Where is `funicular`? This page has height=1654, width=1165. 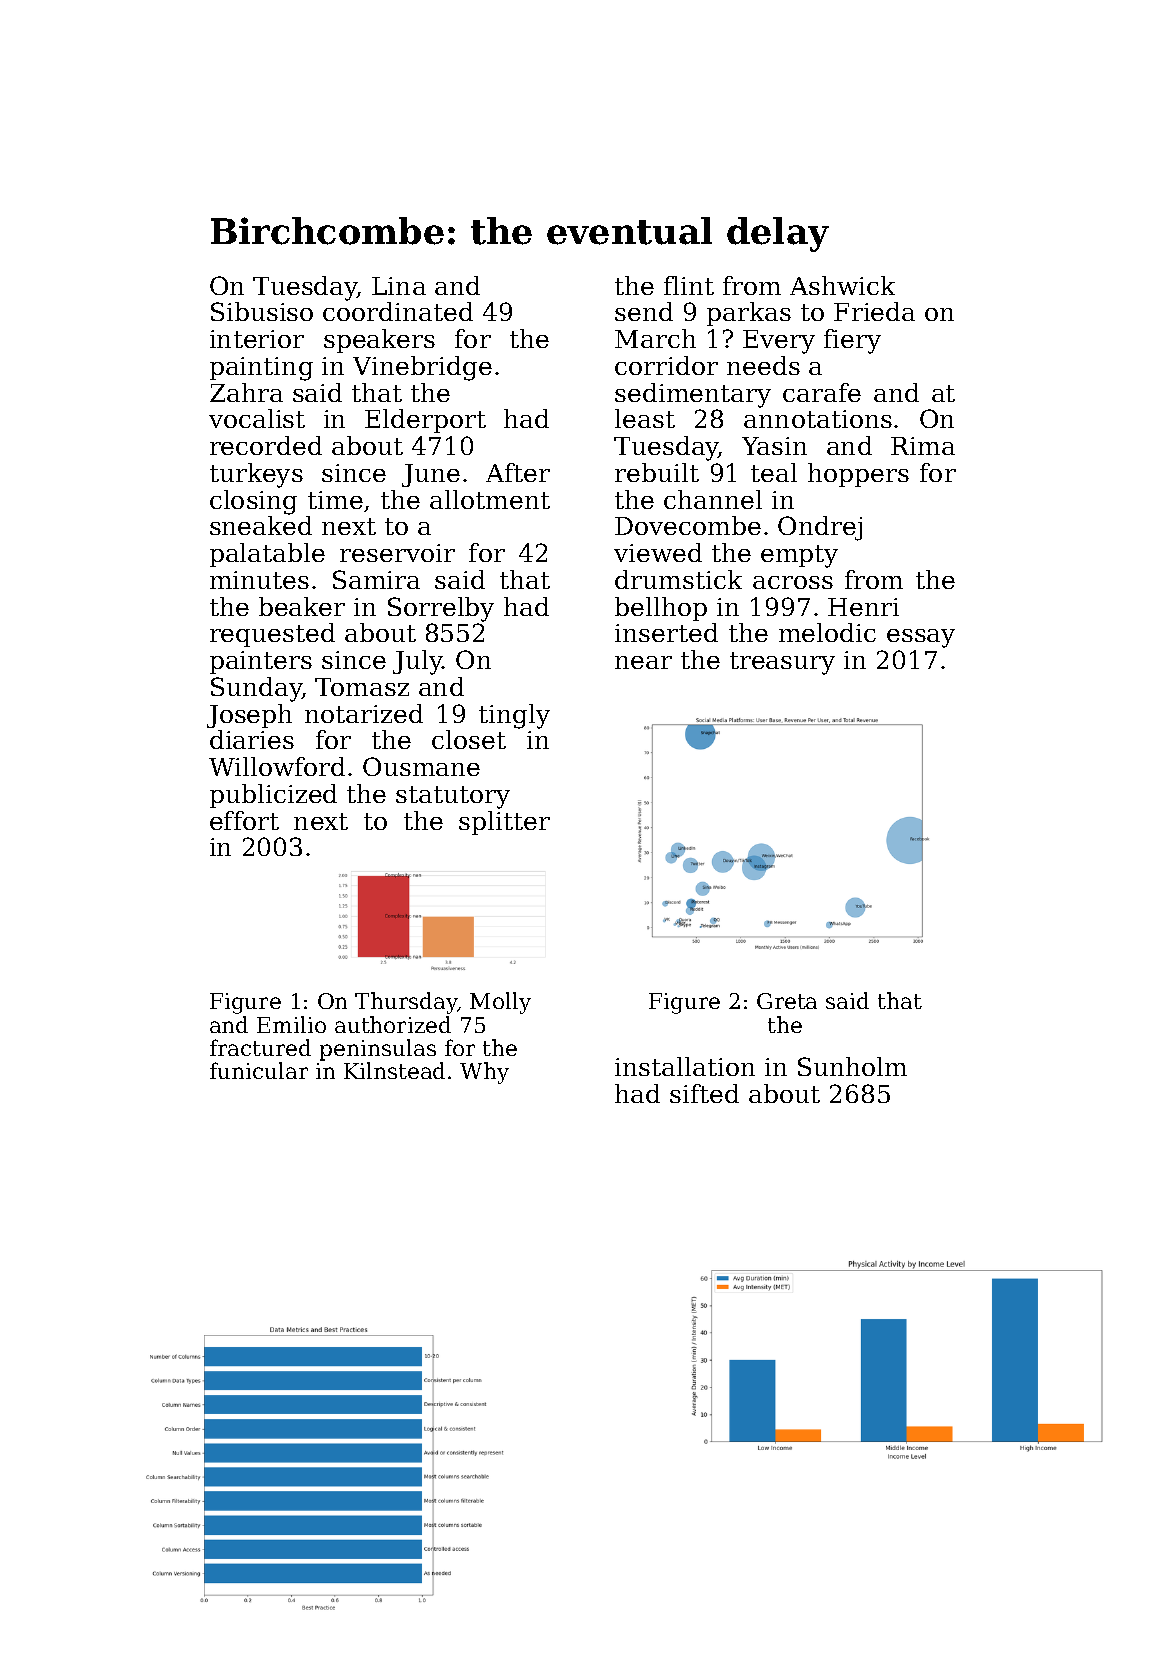 funicular is located at coordinates (259, 1070).
